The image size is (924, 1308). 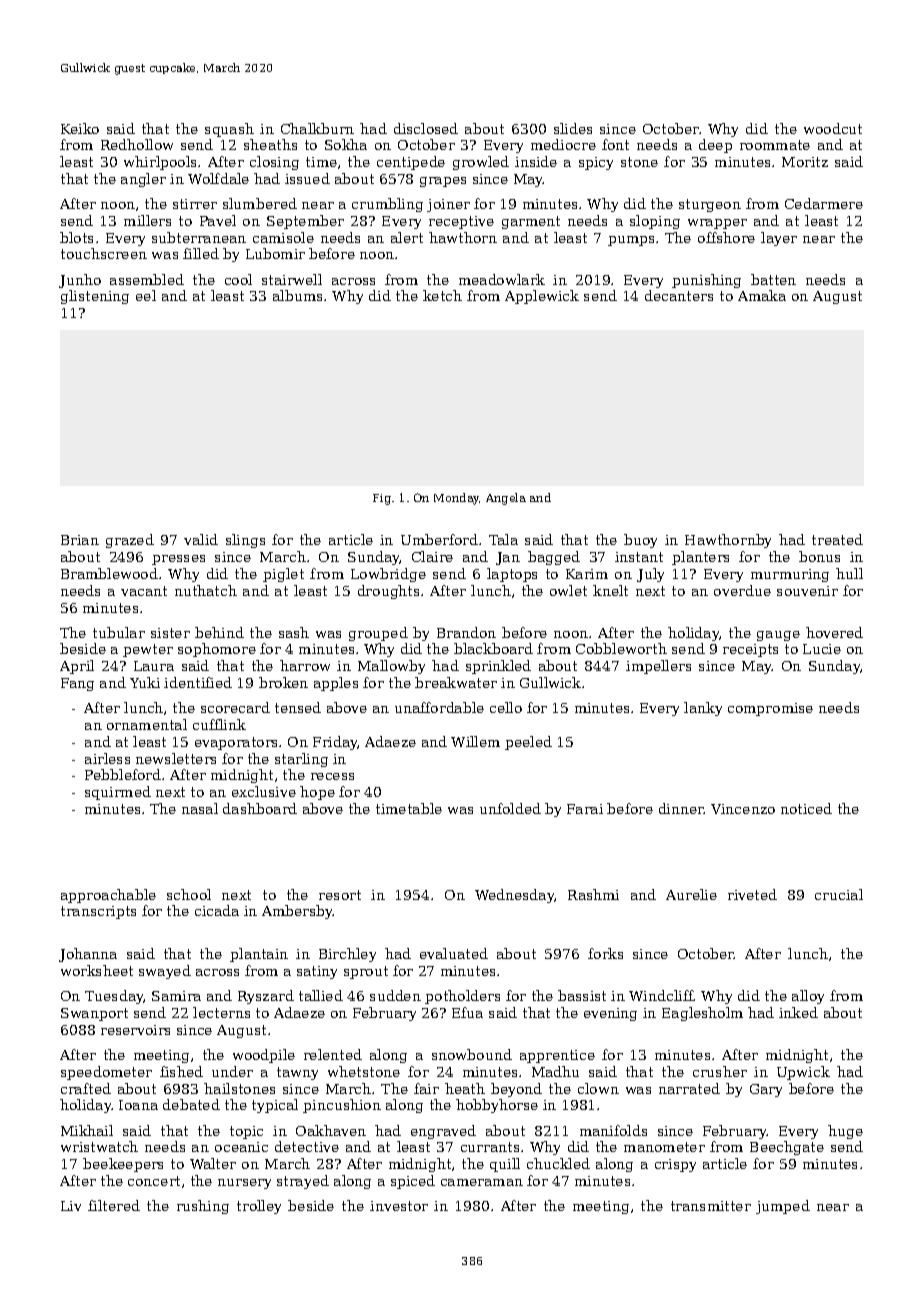 I want to click on squash, so click(x=229, y=130).
